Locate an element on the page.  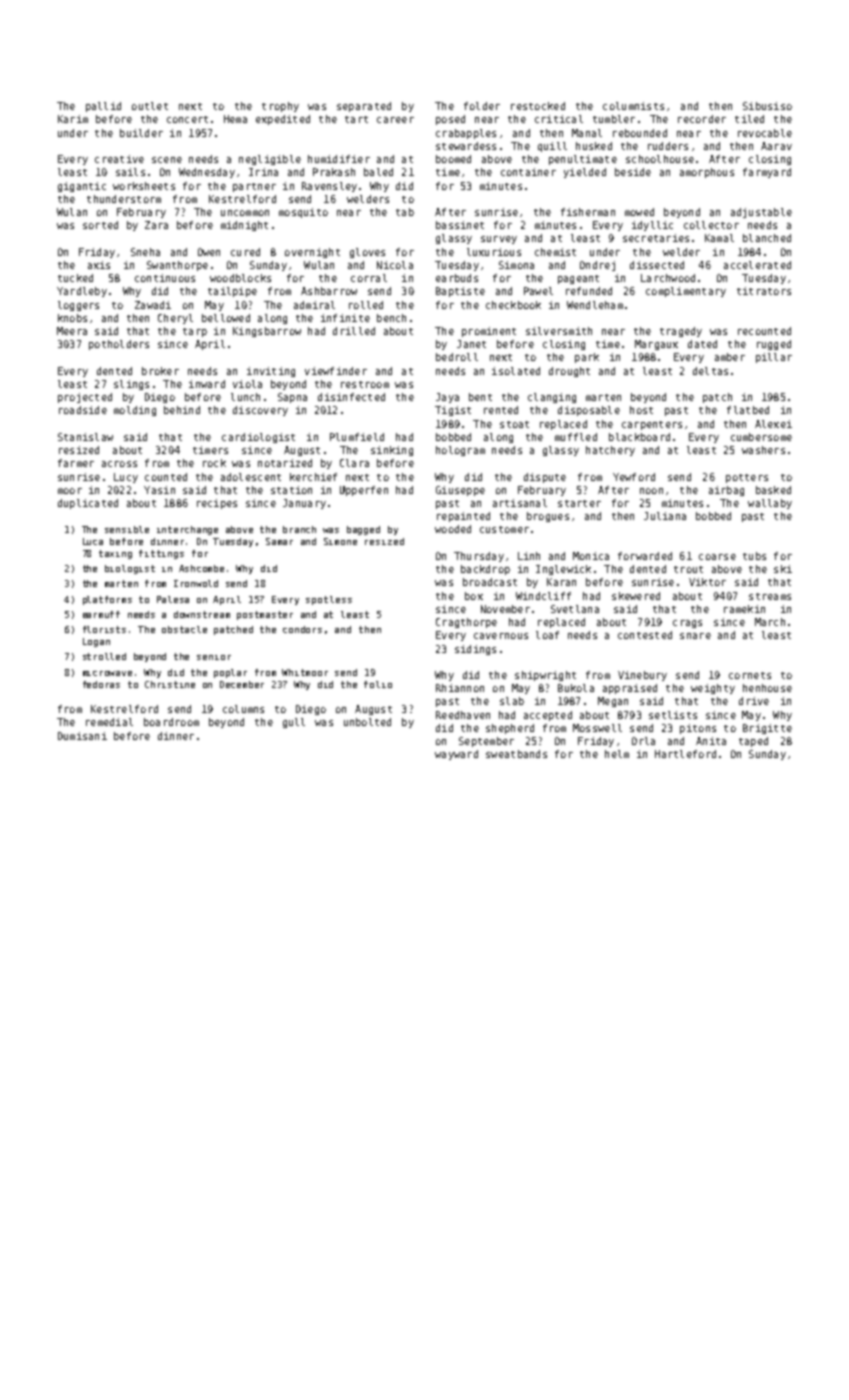
separated is located at coordinates (364, 107).
